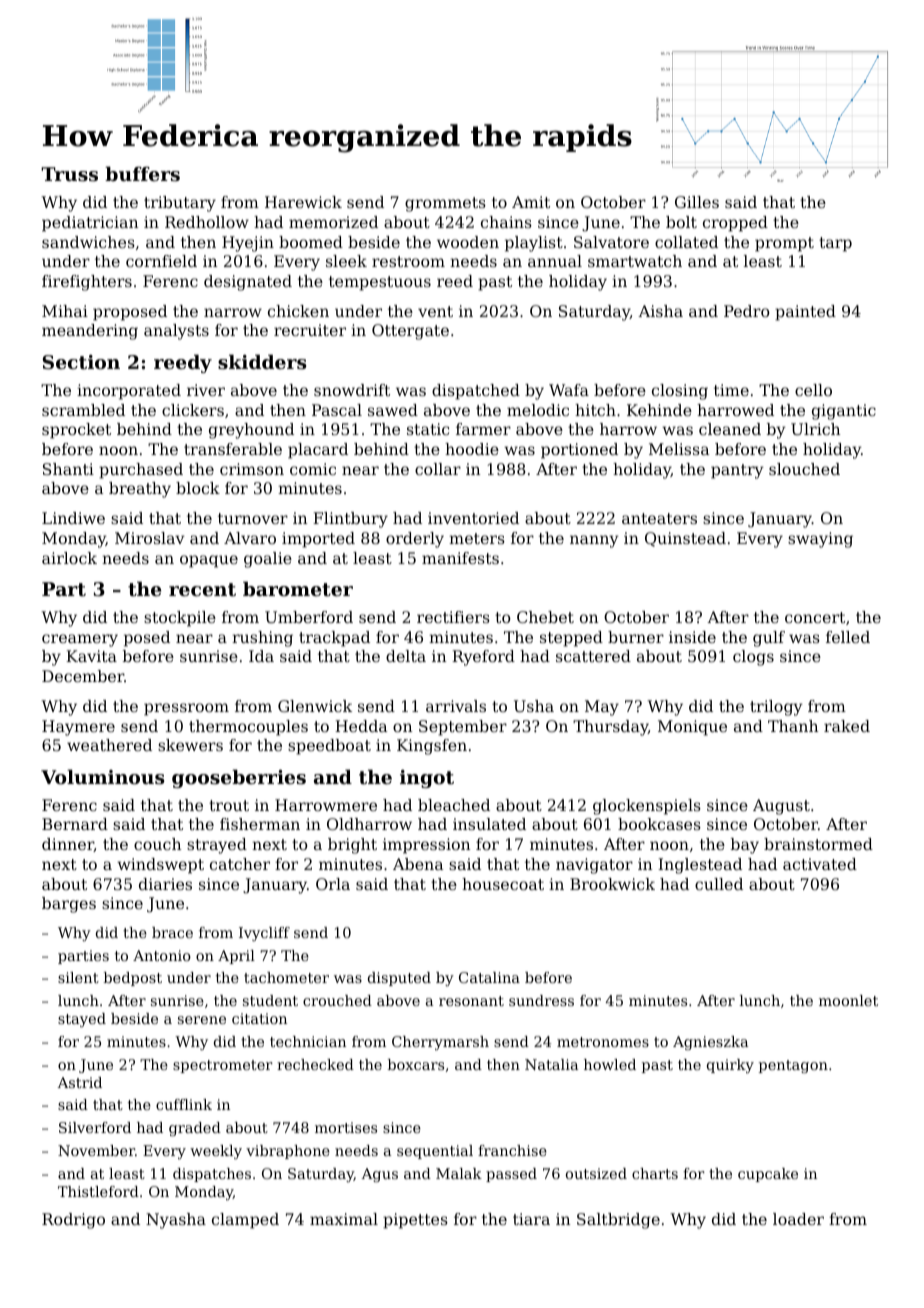  I want to click on Amit, so click(531, 202).
